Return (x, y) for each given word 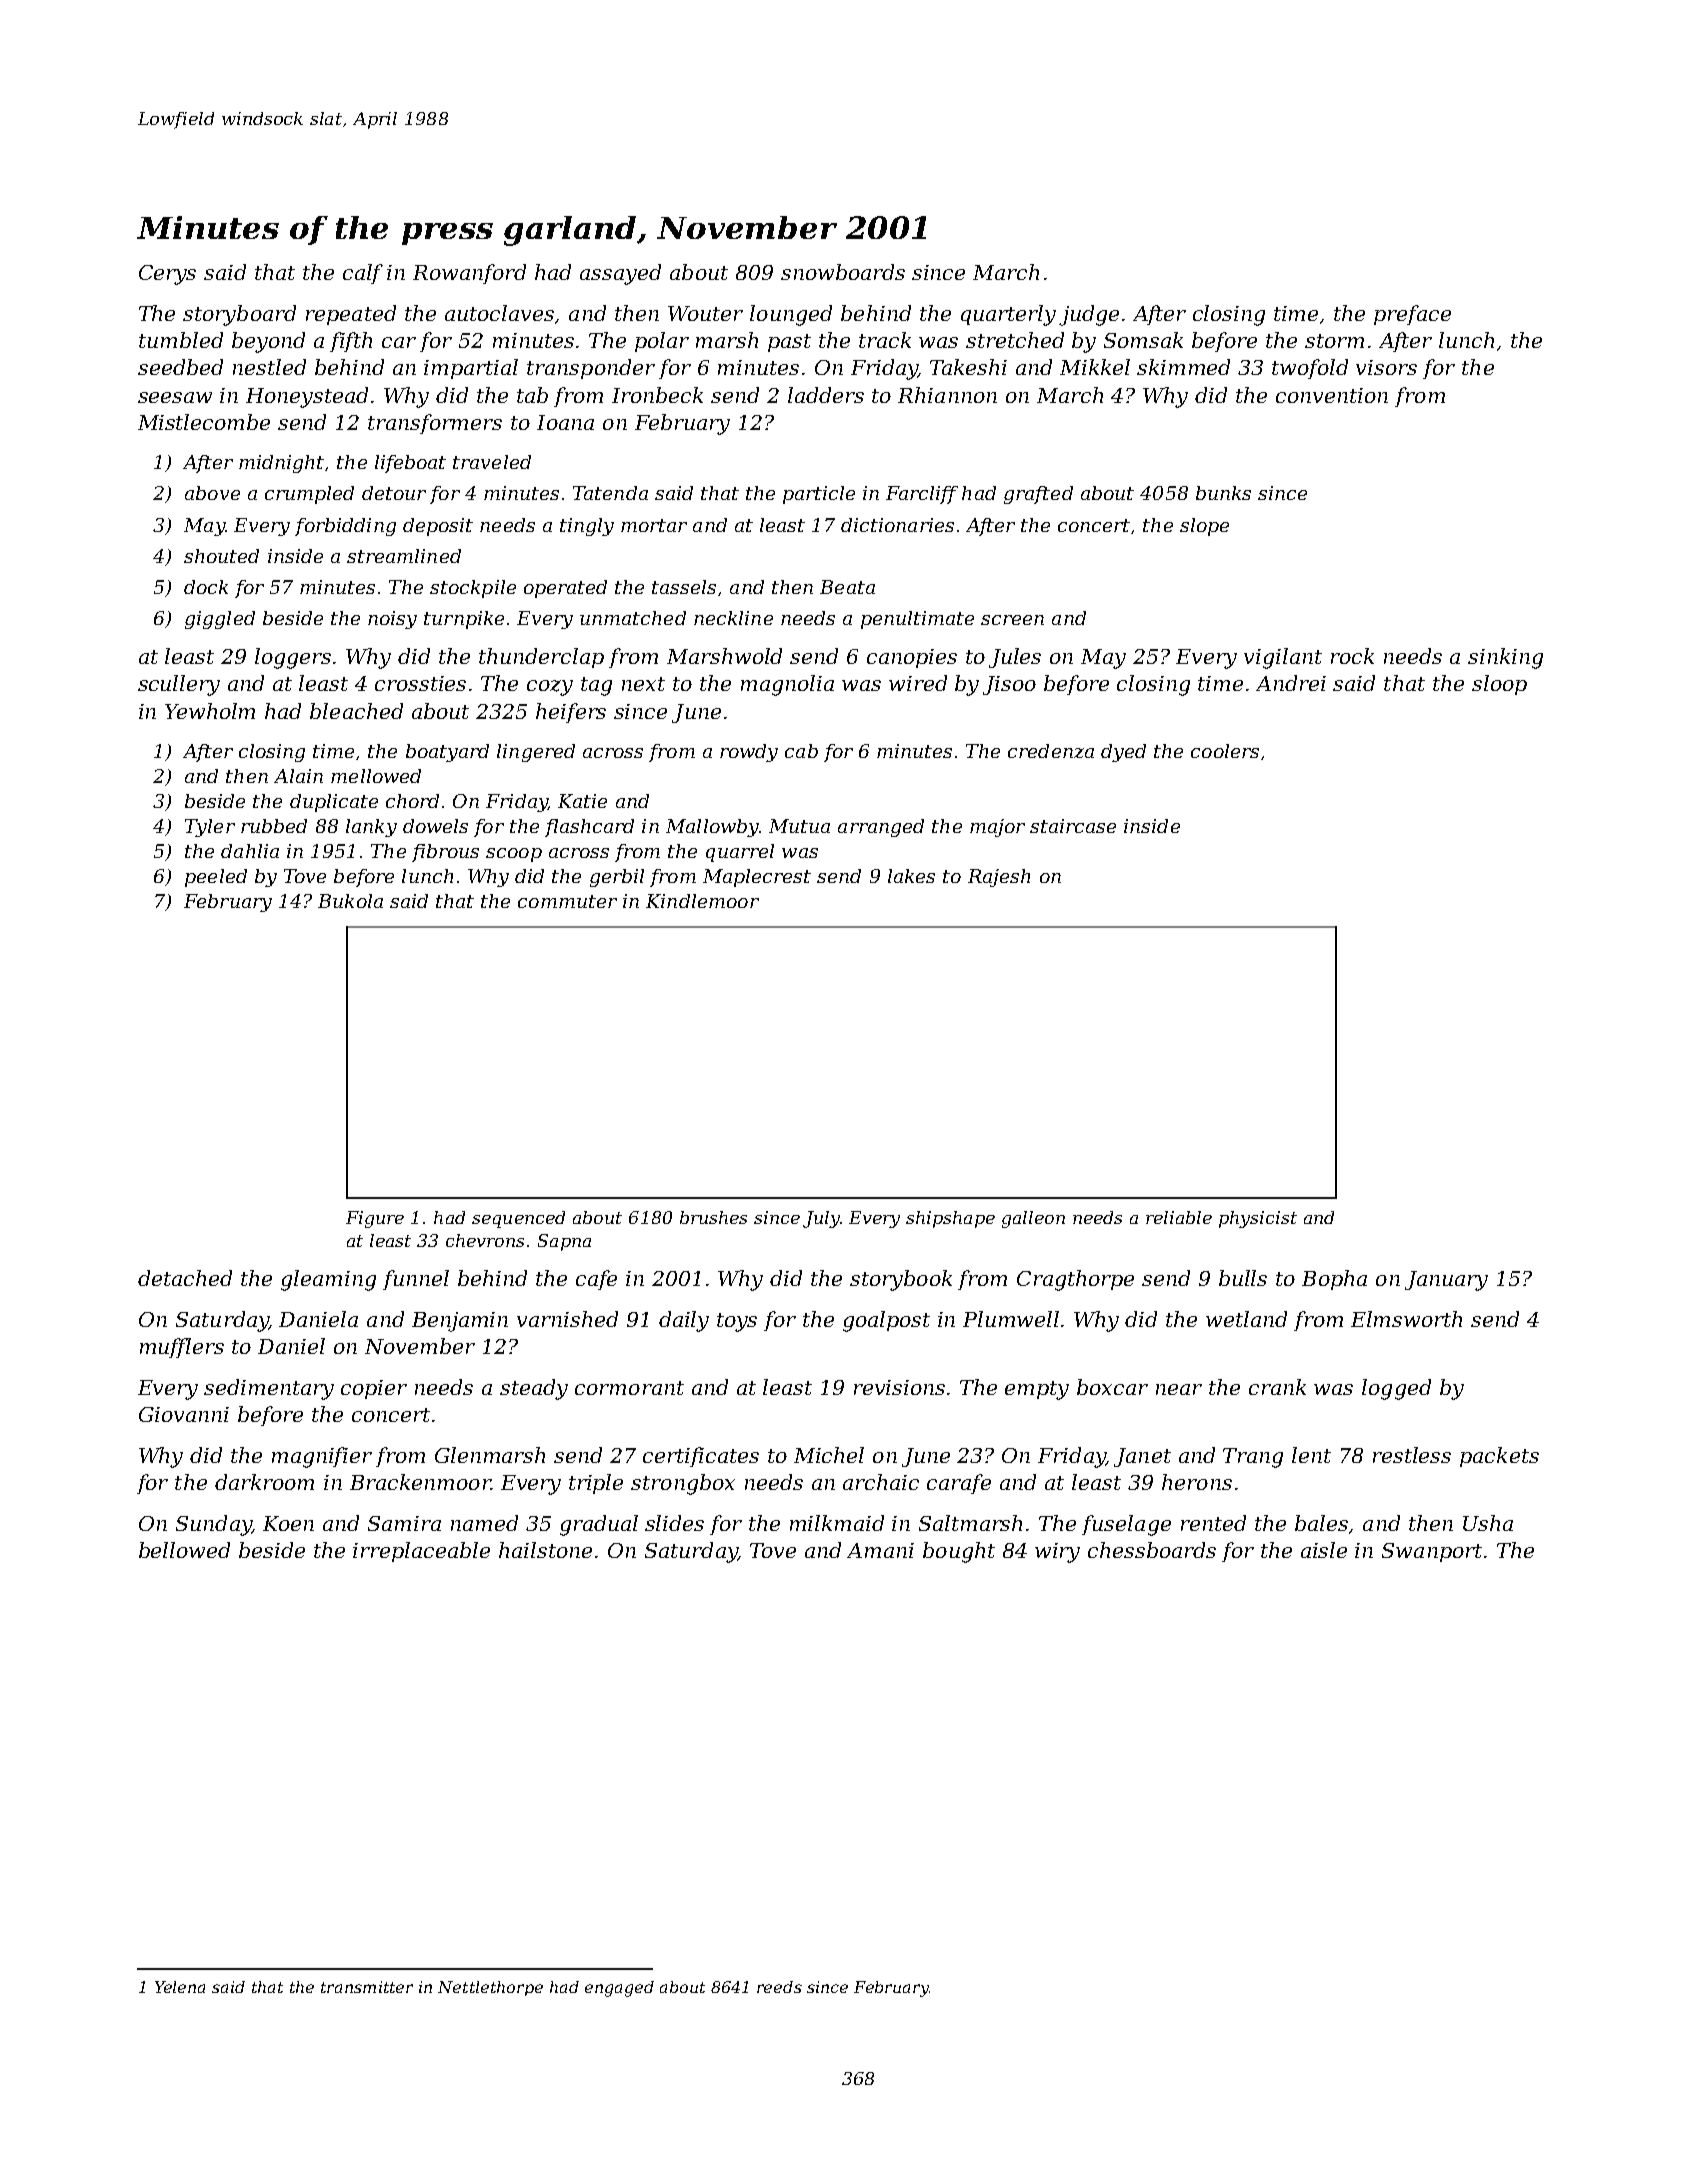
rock (1352, 656)
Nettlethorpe (490, 1988)
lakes (911, 876)
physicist (1258, 1219)
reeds (779, 1987)
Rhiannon (947, 395)
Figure (375, 1219)
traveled (492, 462)
